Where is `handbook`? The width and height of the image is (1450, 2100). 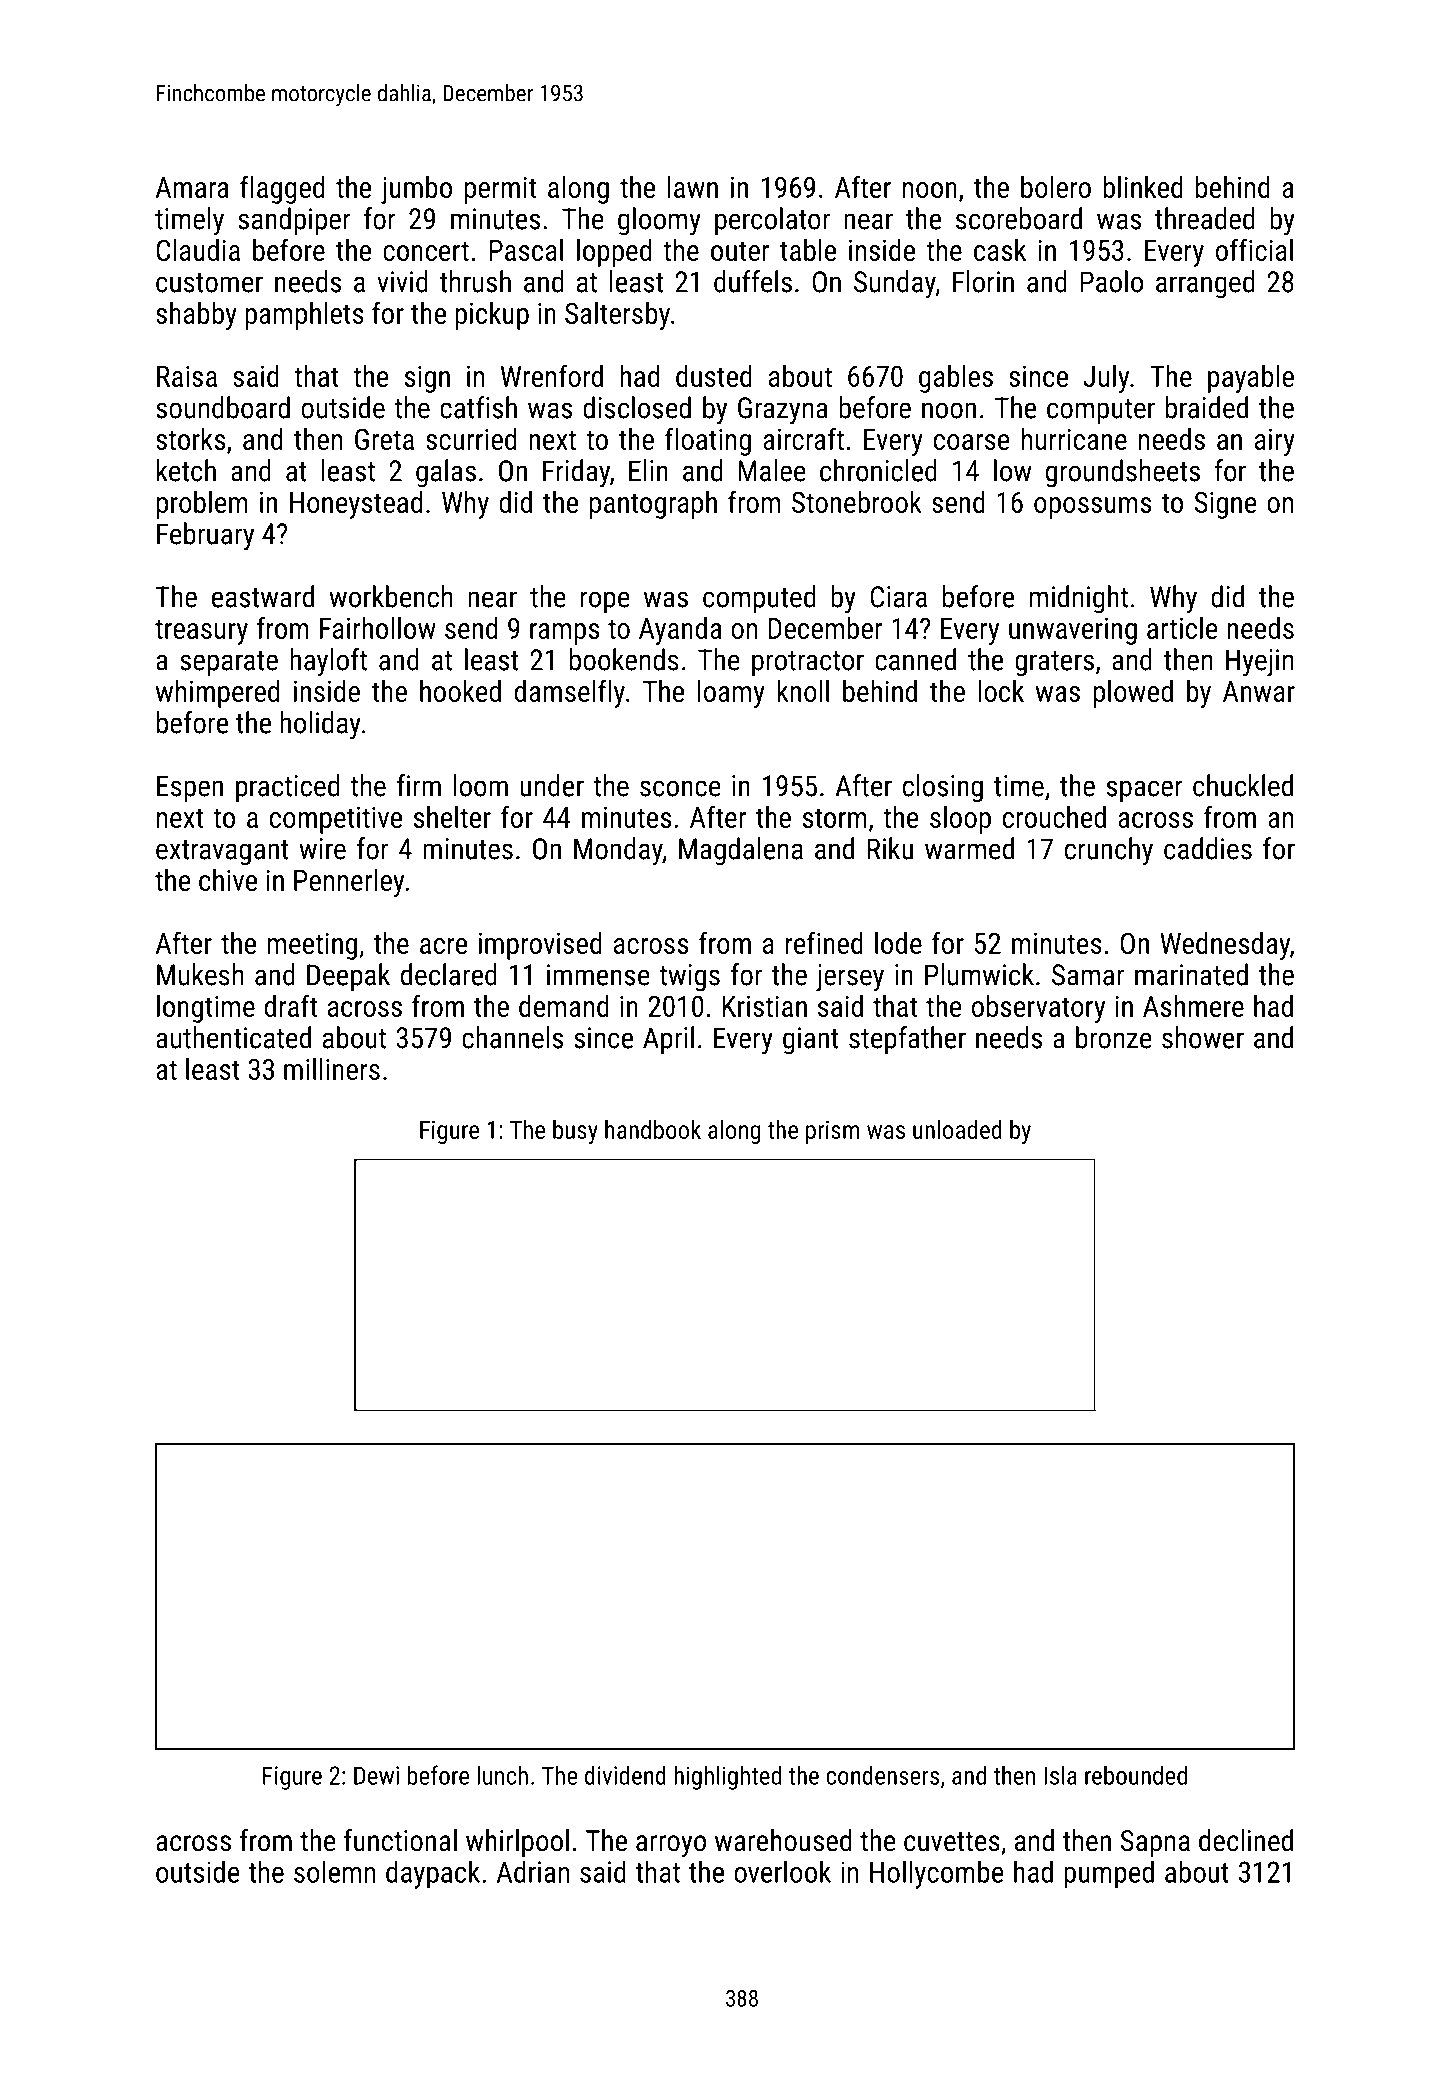 handbook is located at coordinates (653, 1129).
